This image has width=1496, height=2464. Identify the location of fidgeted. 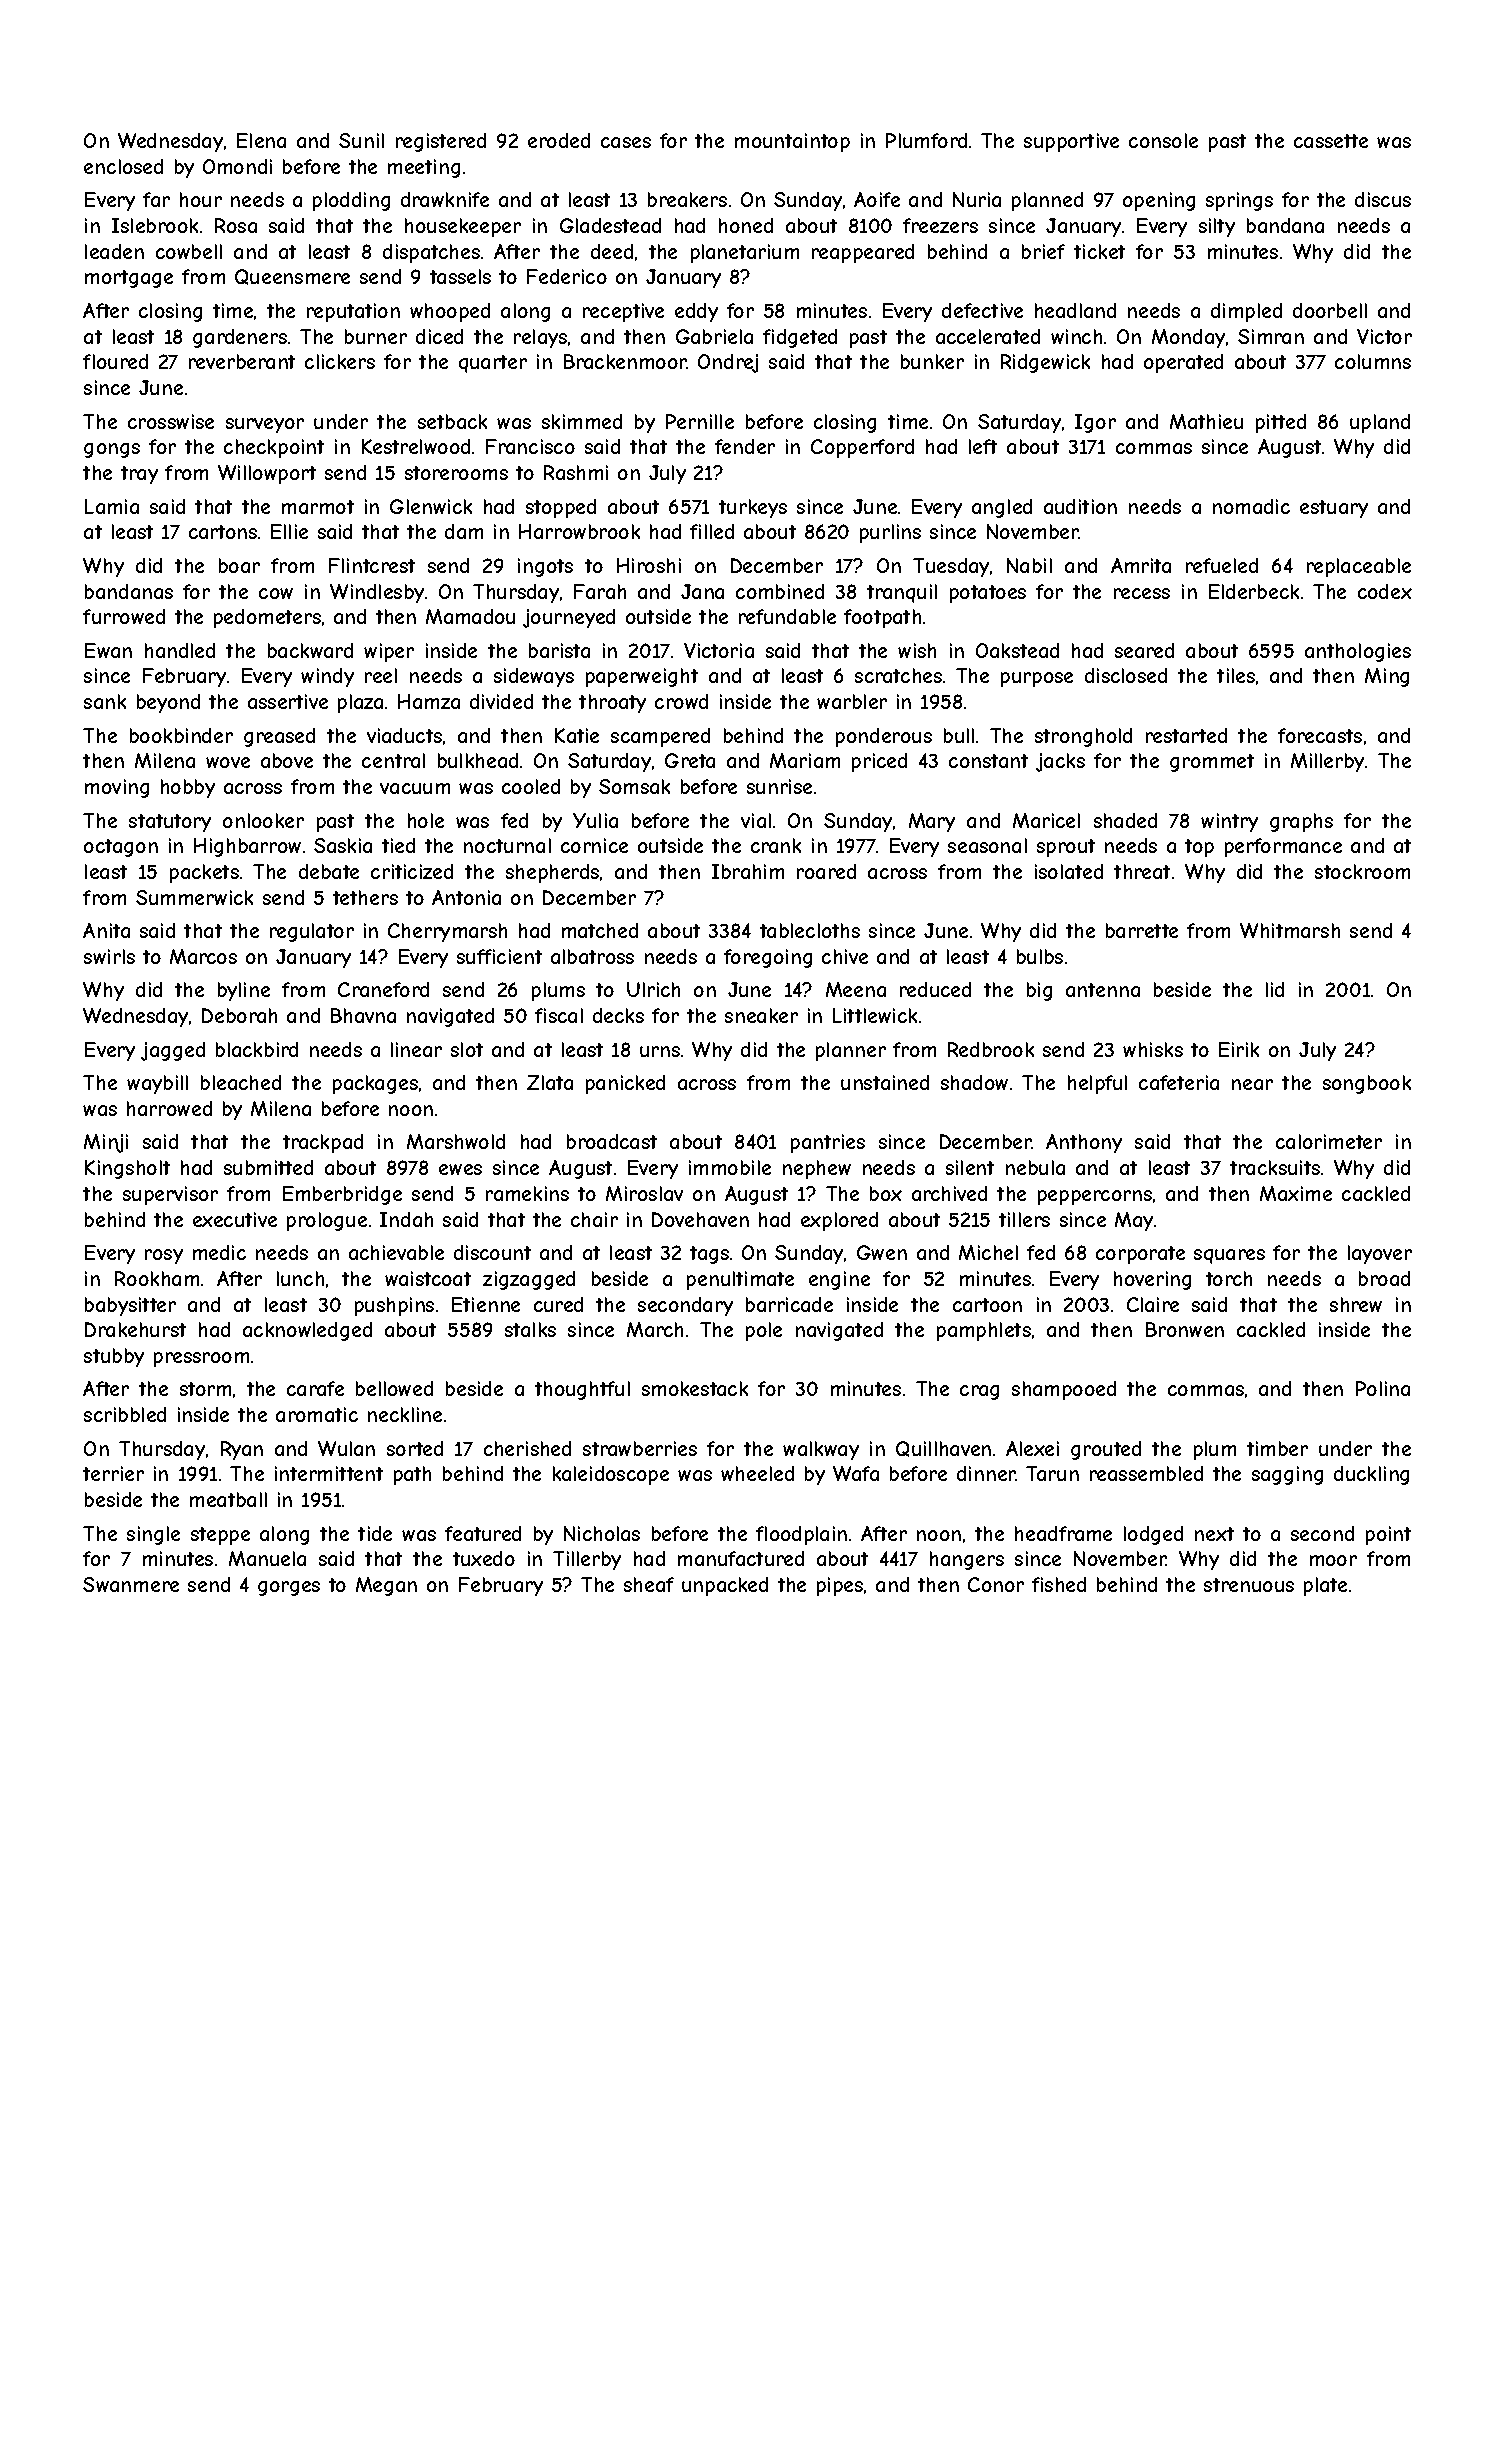
(800, 338).
